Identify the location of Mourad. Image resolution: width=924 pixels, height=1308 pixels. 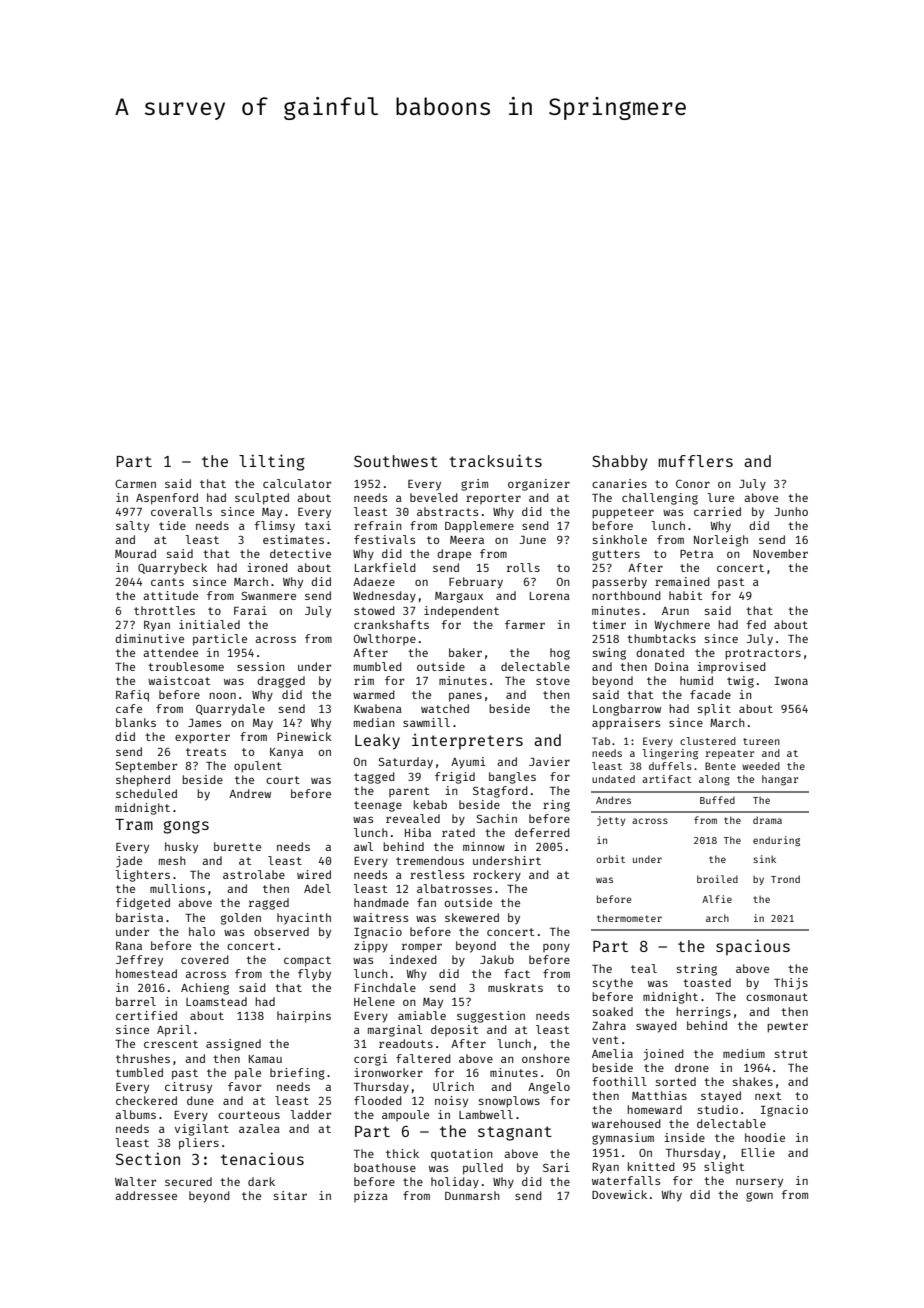
(135, 553).
